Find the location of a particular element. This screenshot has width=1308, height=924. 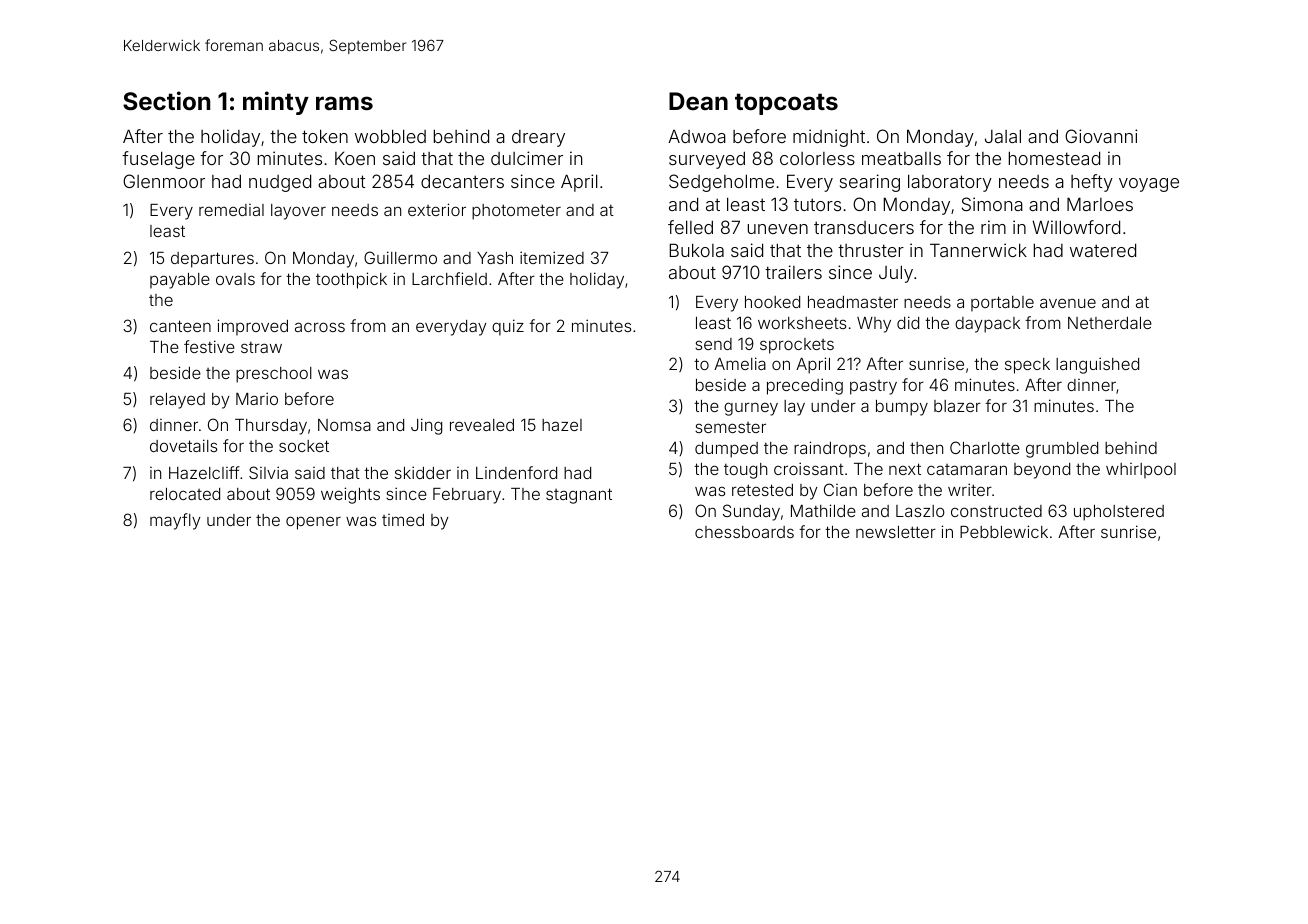

Dean is located at coordinates (698, 101).
